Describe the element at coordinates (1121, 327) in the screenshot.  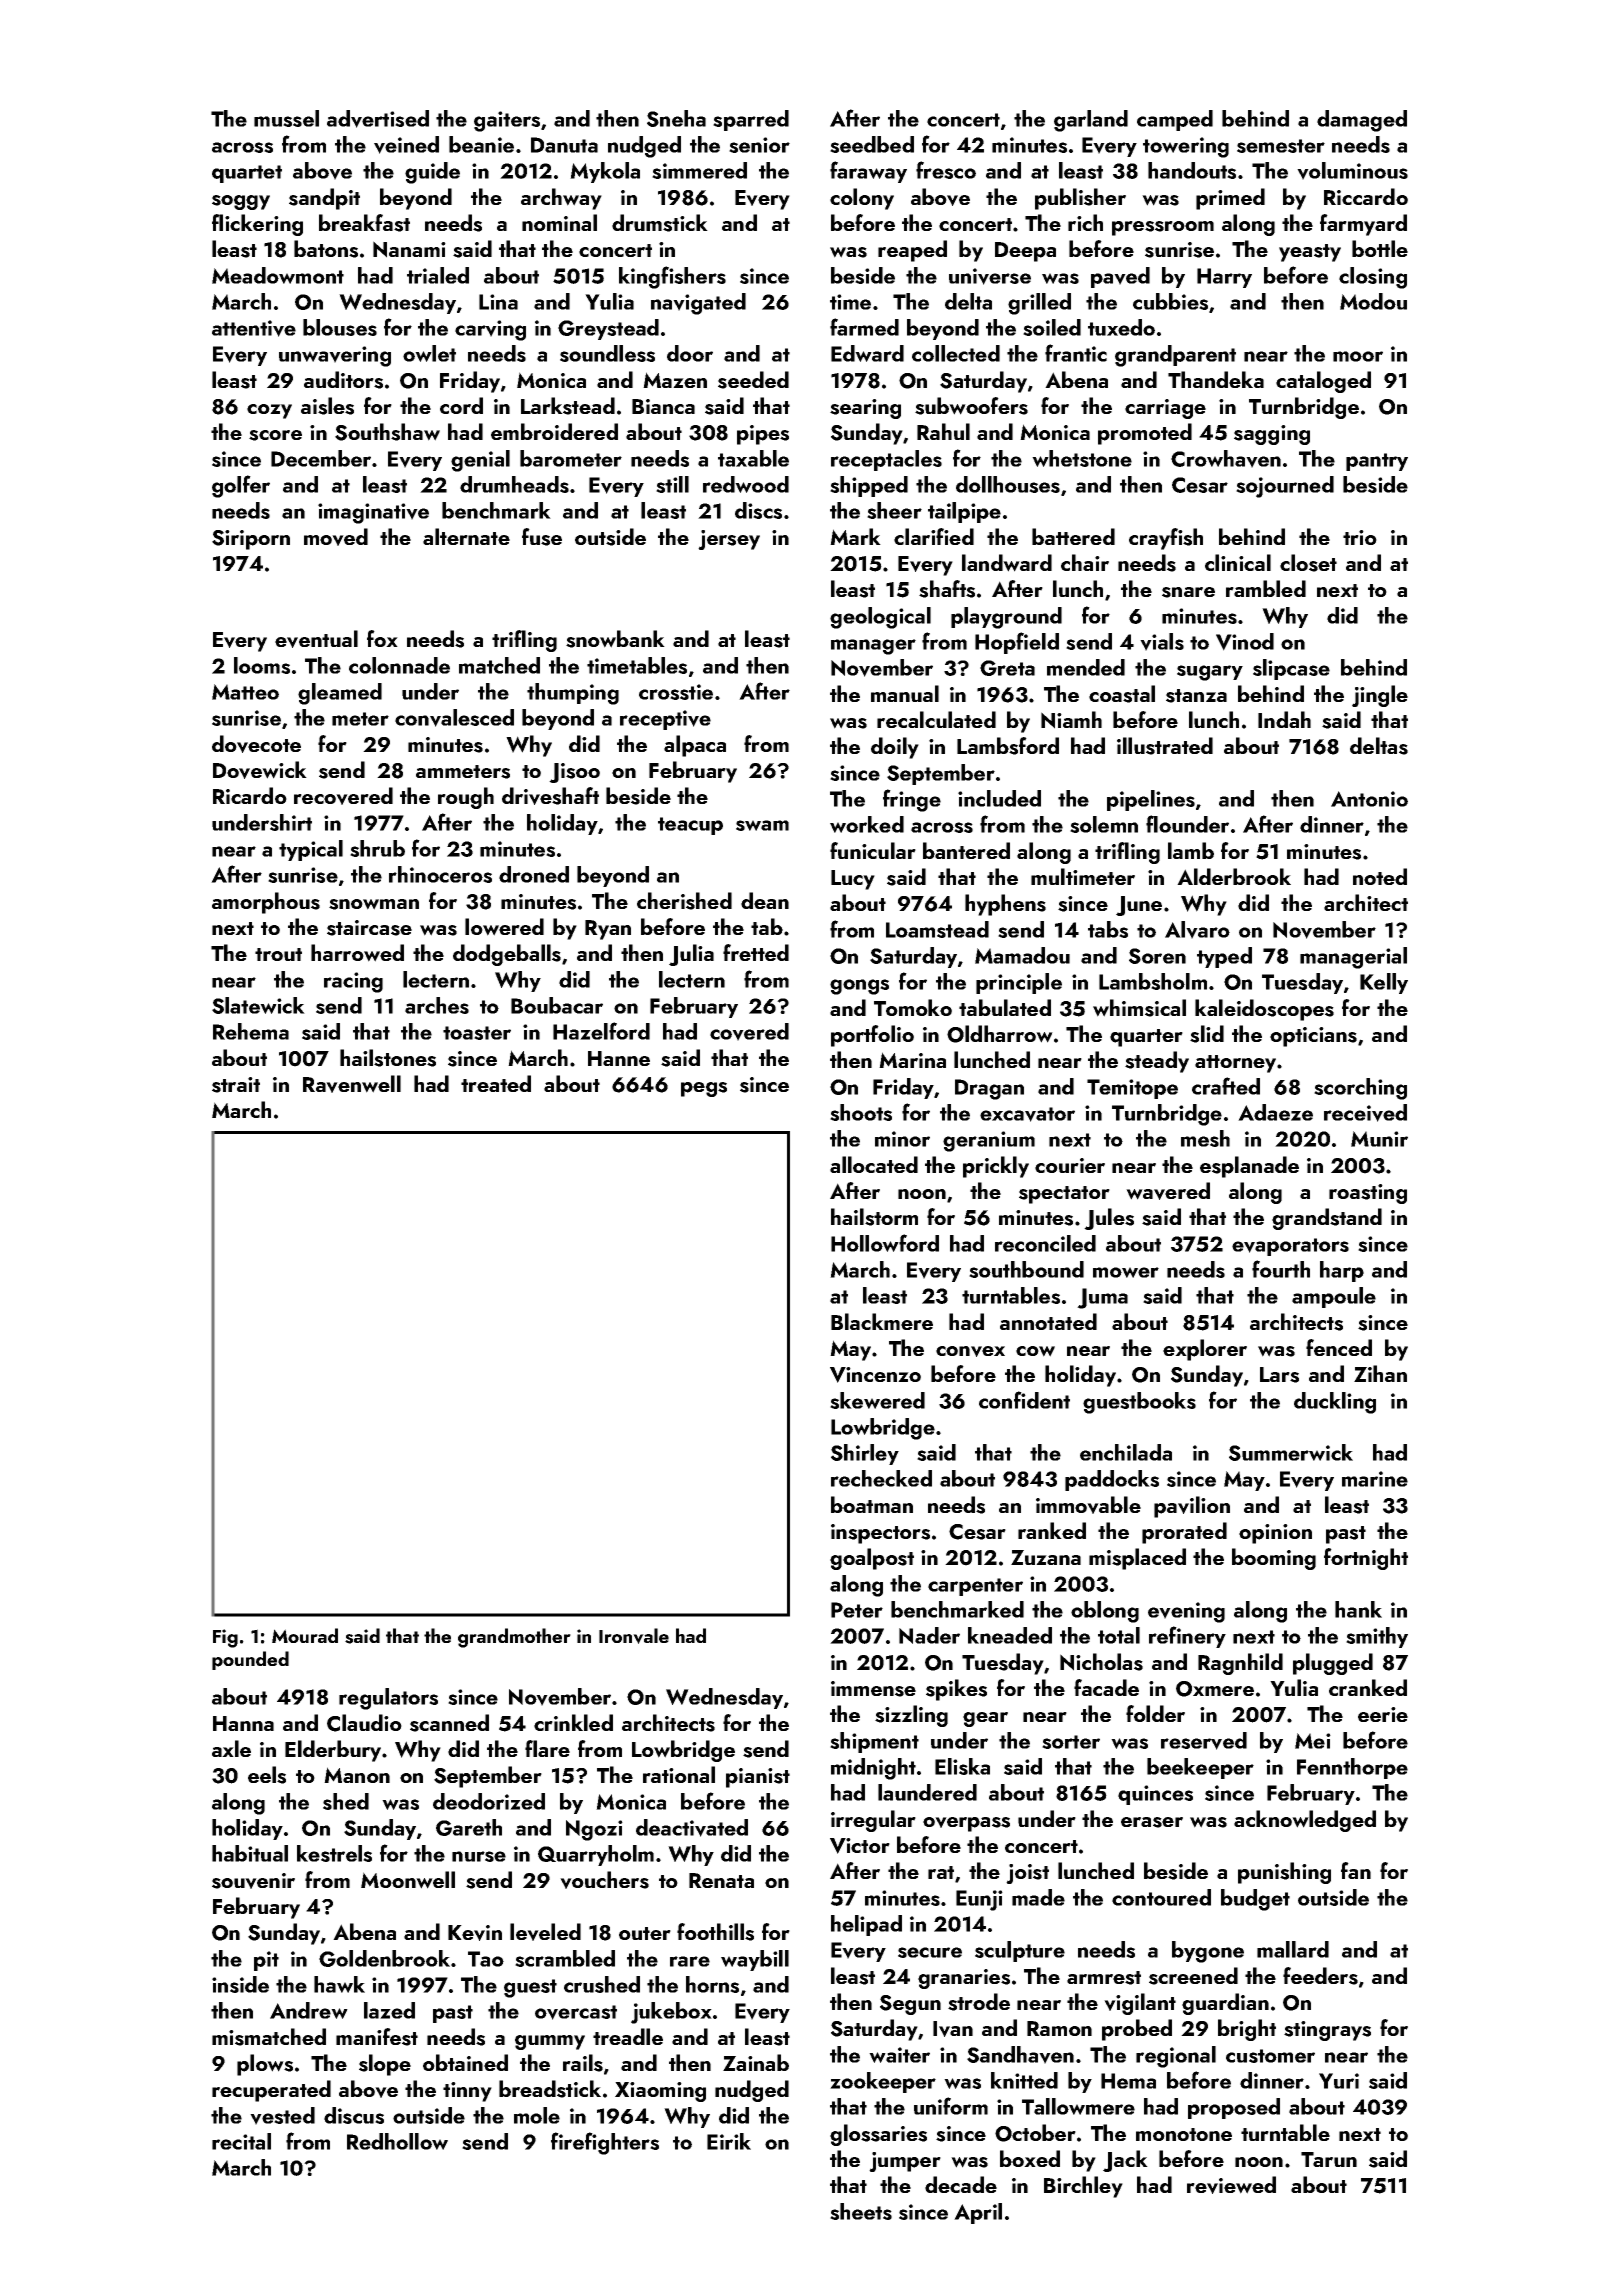
I see `tuxedo` at that location.
